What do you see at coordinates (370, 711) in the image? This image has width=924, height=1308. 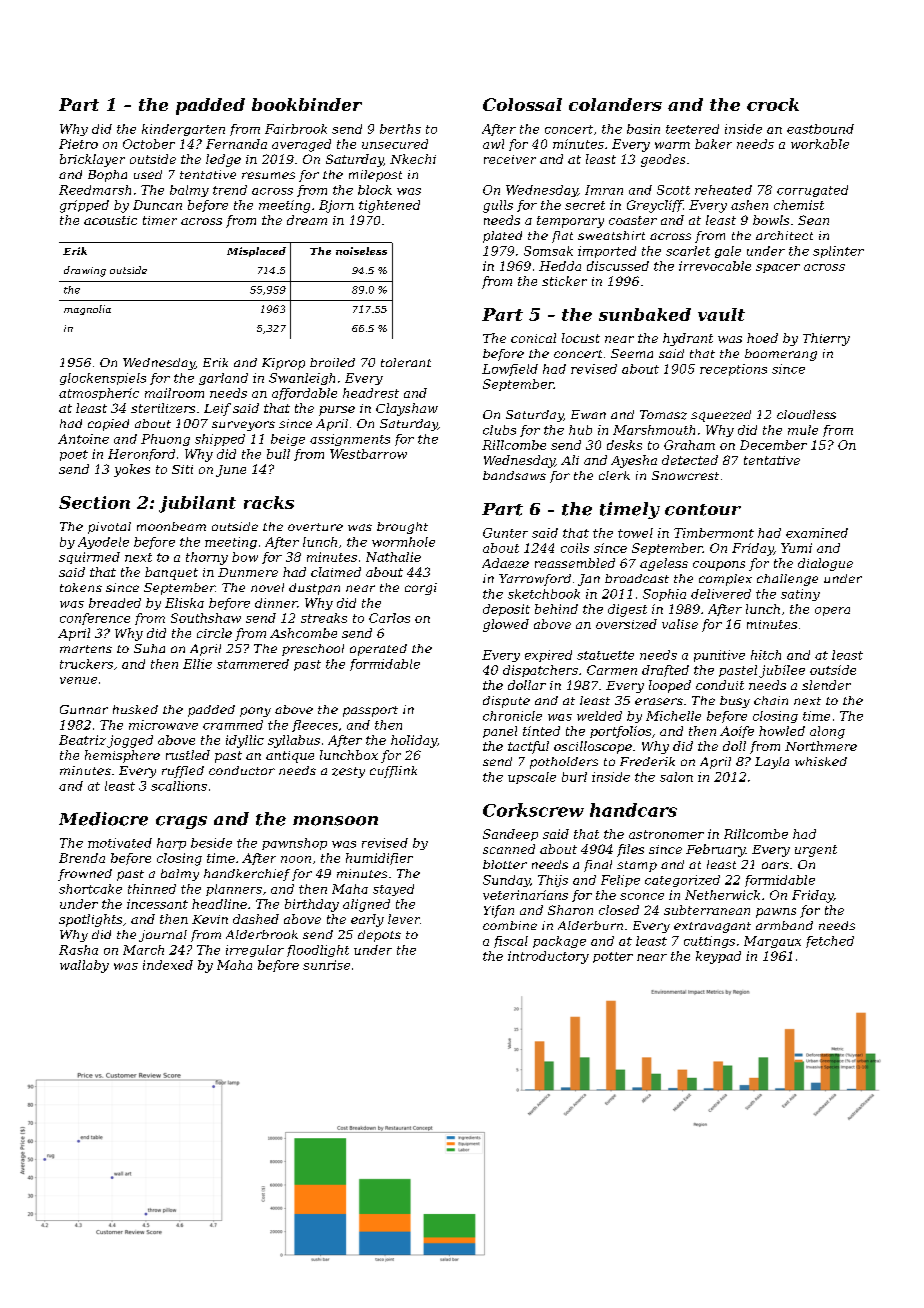 I see `passport` at bounding box center [370, 711].
